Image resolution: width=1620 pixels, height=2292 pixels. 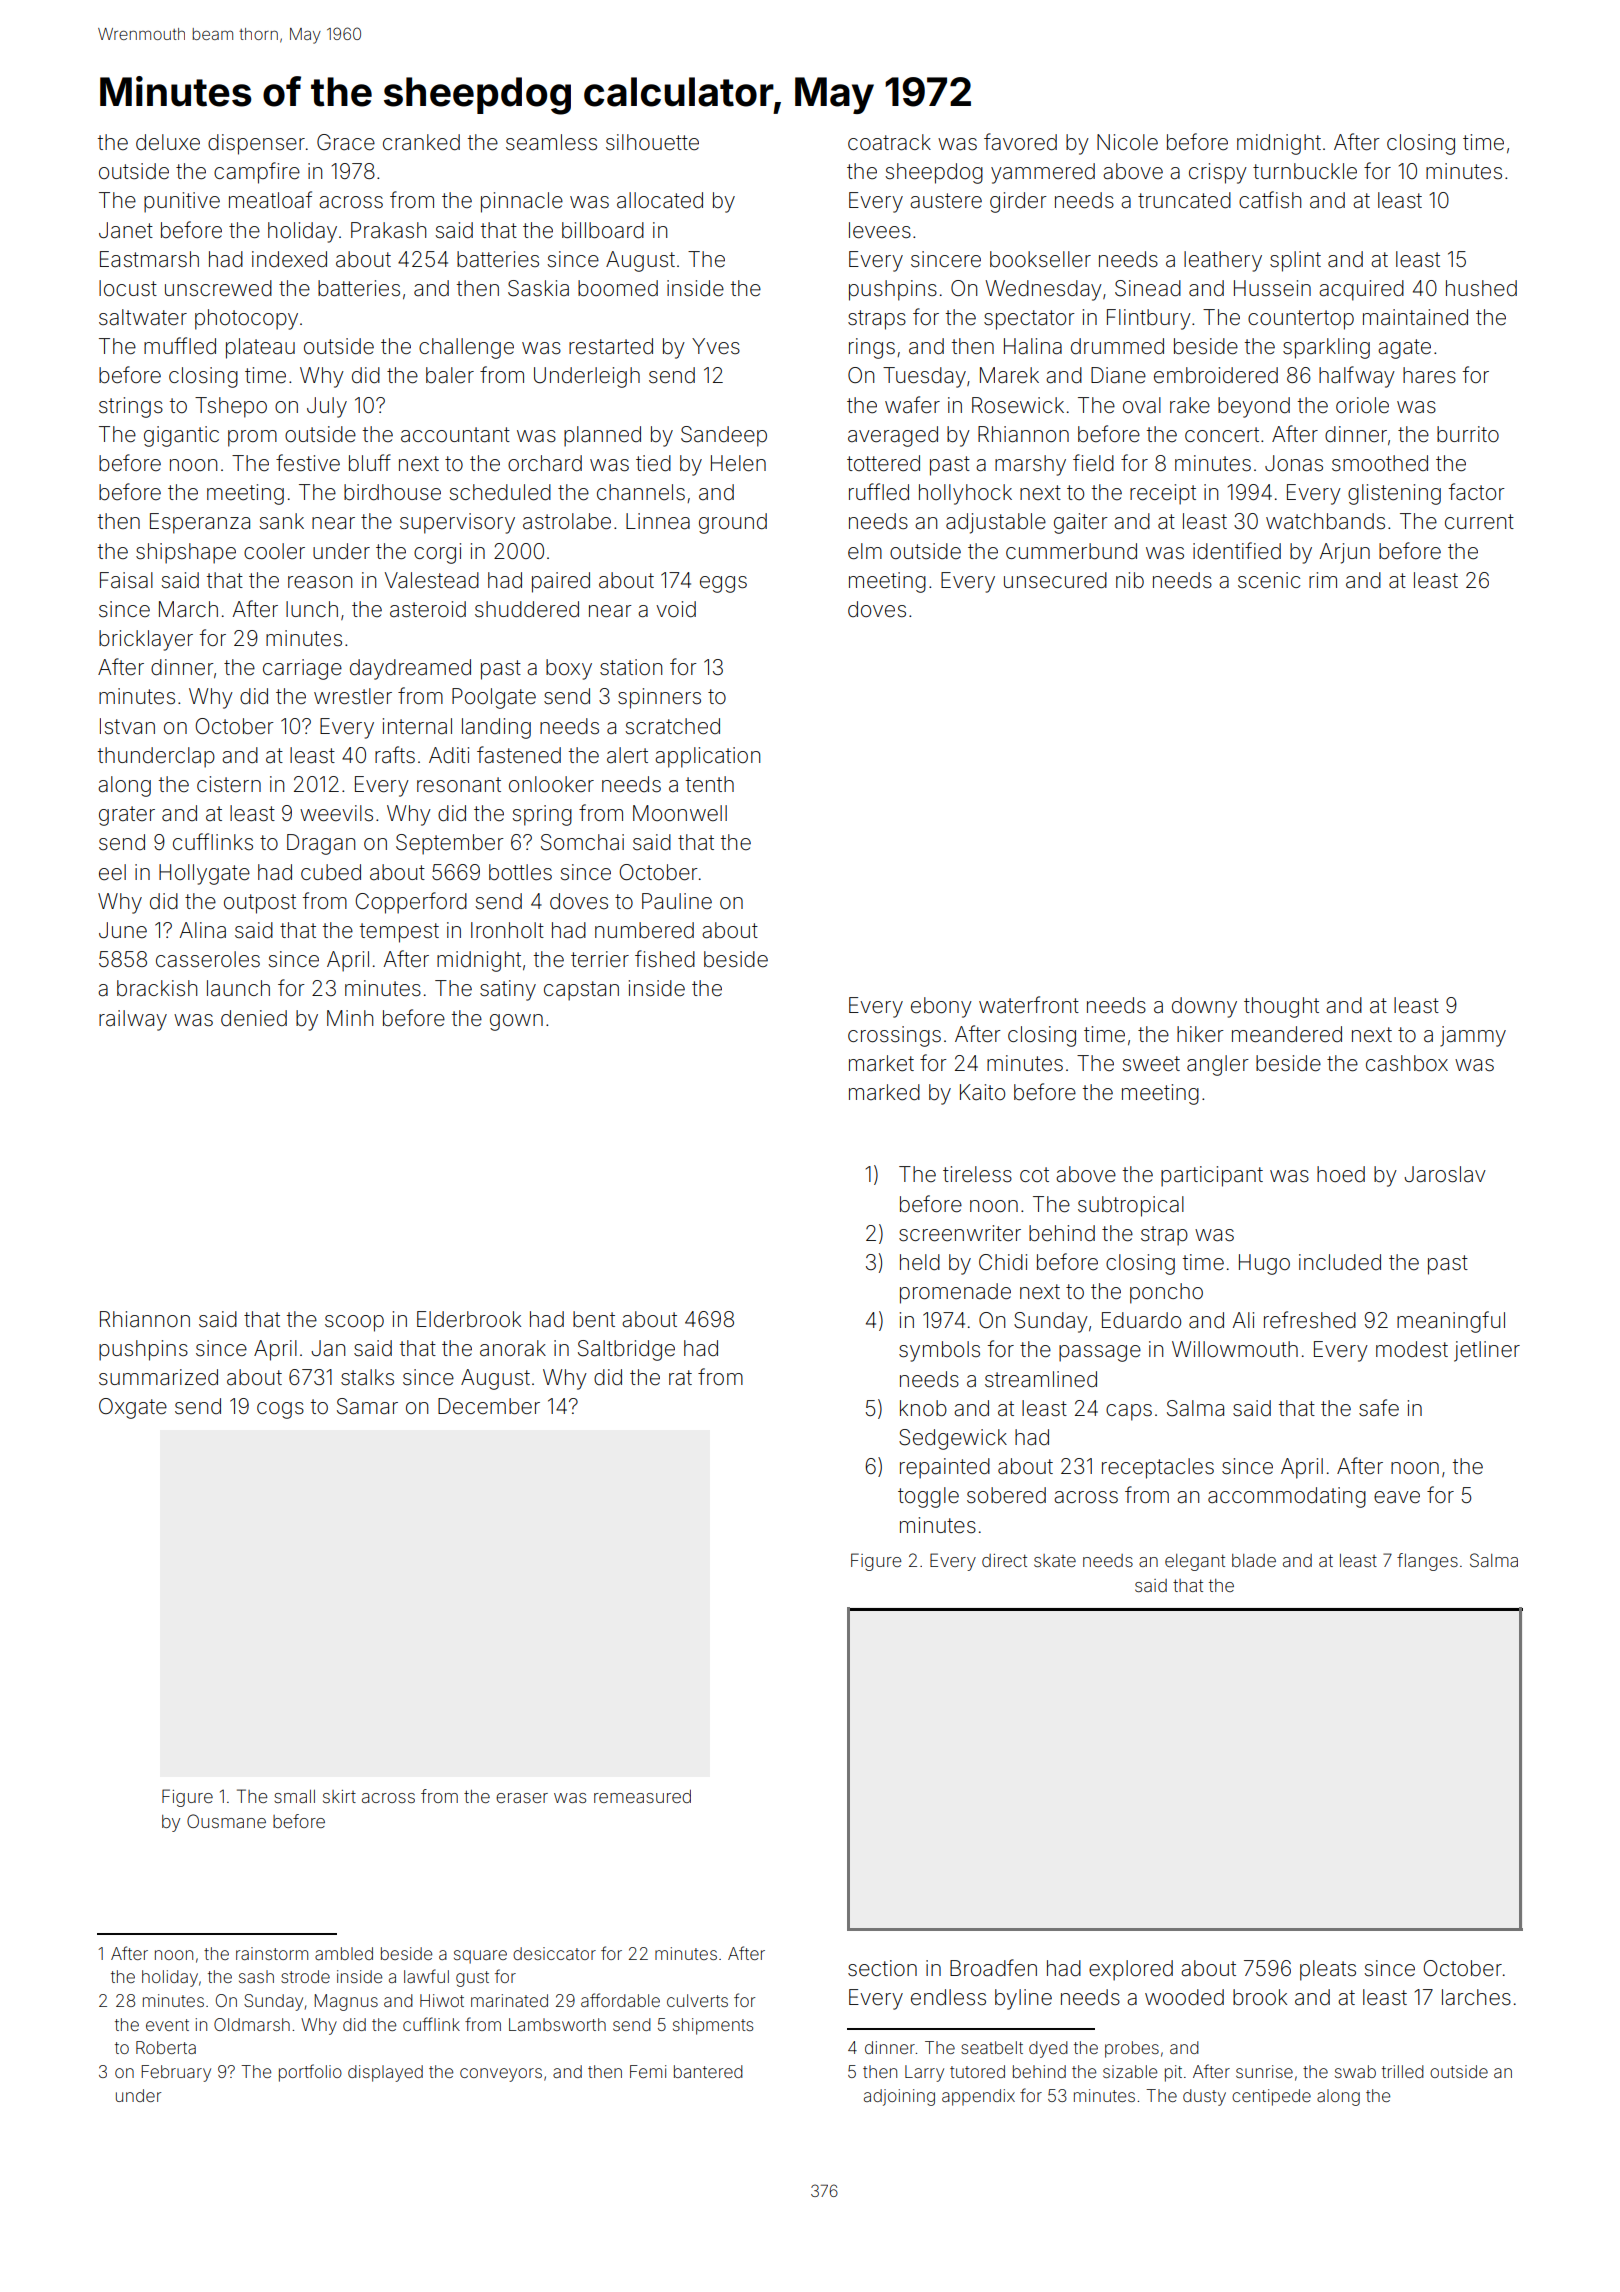 I want to click on elm, so click(x=865, y=551).
